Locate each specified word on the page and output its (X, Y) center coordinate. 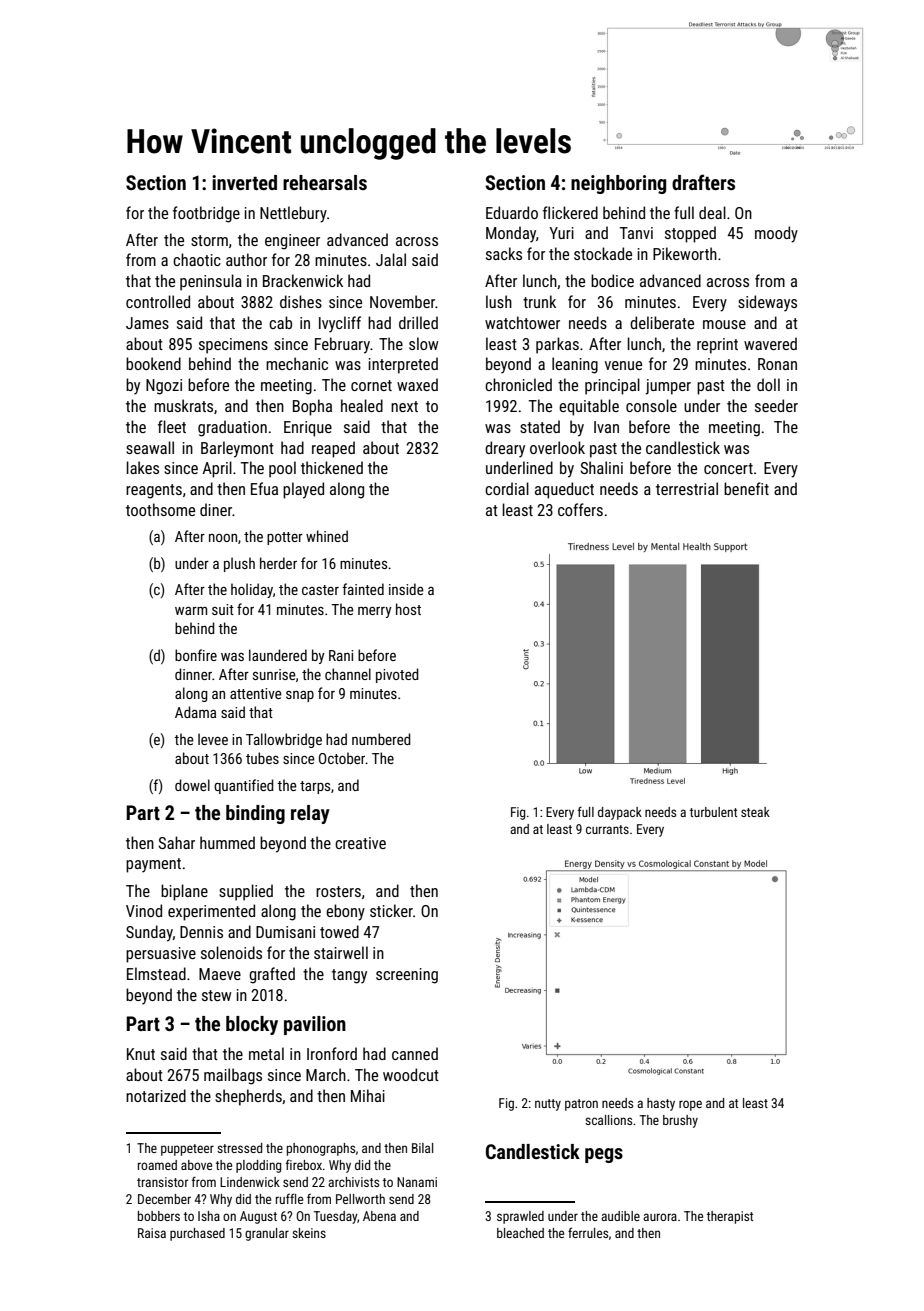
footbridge (206, 214)
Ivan (606, 427)
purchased (197, 1234)
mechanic (297, 363)
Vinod (144, 910)
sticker (391, 910)
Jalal (391, 259)
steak (755, 812)
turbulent (713, 812)
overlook (557, 447)
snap (300, 696)
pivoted (397, 675)
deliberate (662, 322)
